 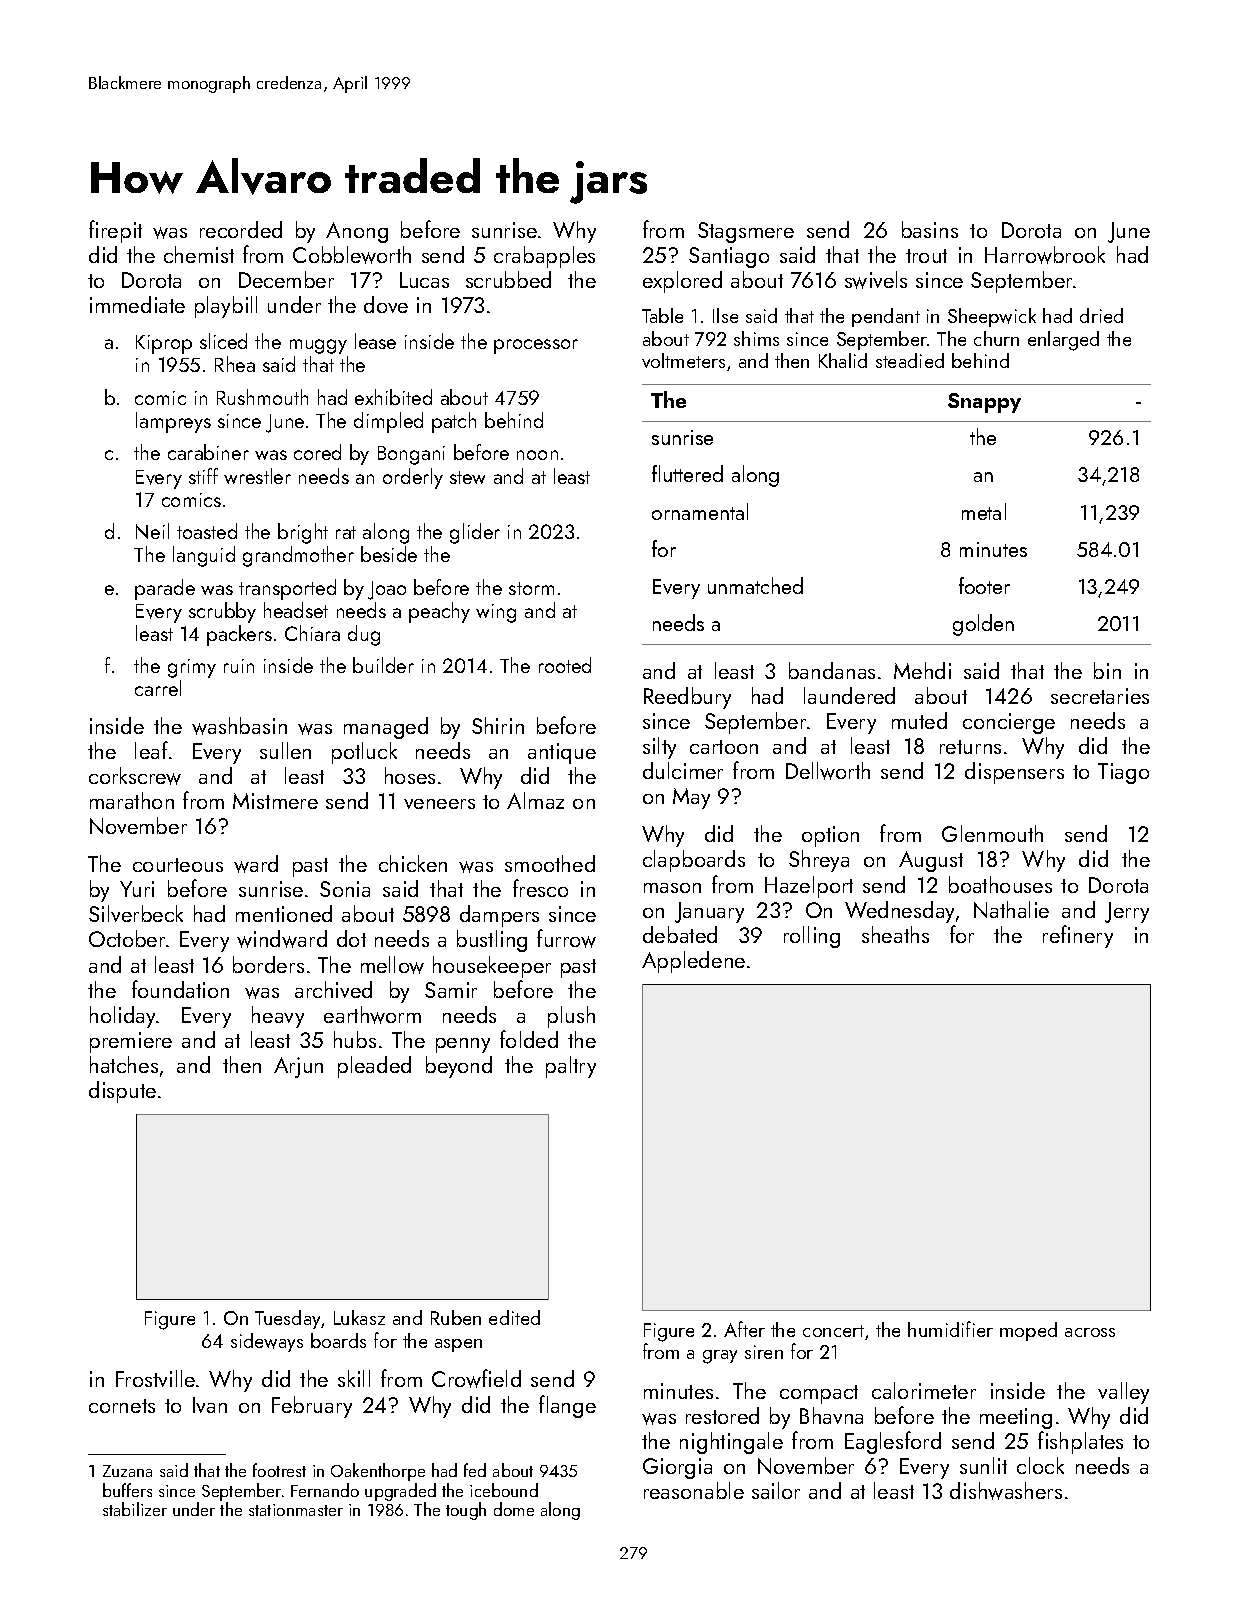 What do you see at coordinates (776, 1490) in the page?
I see `sailor` at bounding box center [776, 1490].
